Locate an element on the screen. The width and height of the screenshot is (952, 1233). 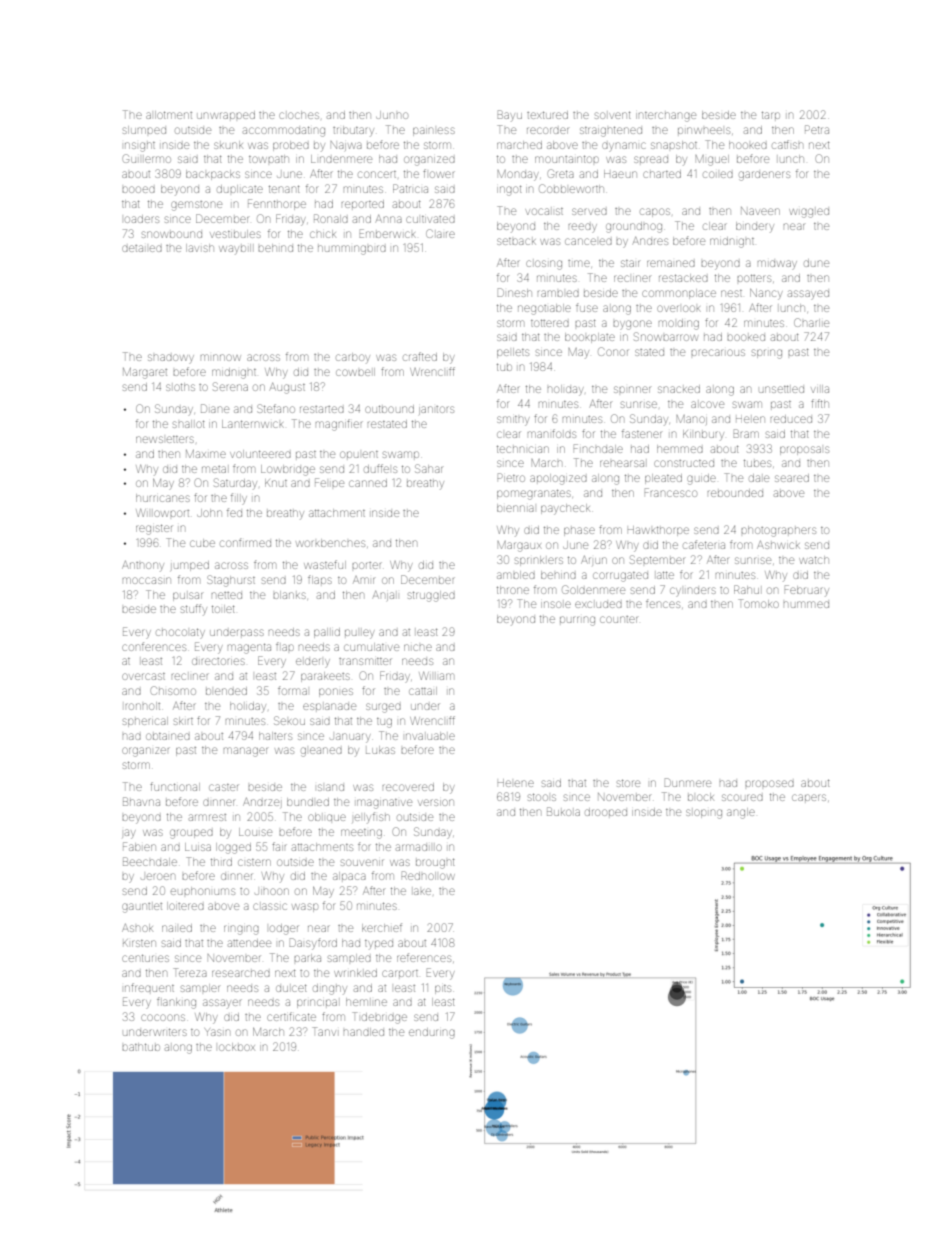
lavish is located at coordinates (200, 248).
